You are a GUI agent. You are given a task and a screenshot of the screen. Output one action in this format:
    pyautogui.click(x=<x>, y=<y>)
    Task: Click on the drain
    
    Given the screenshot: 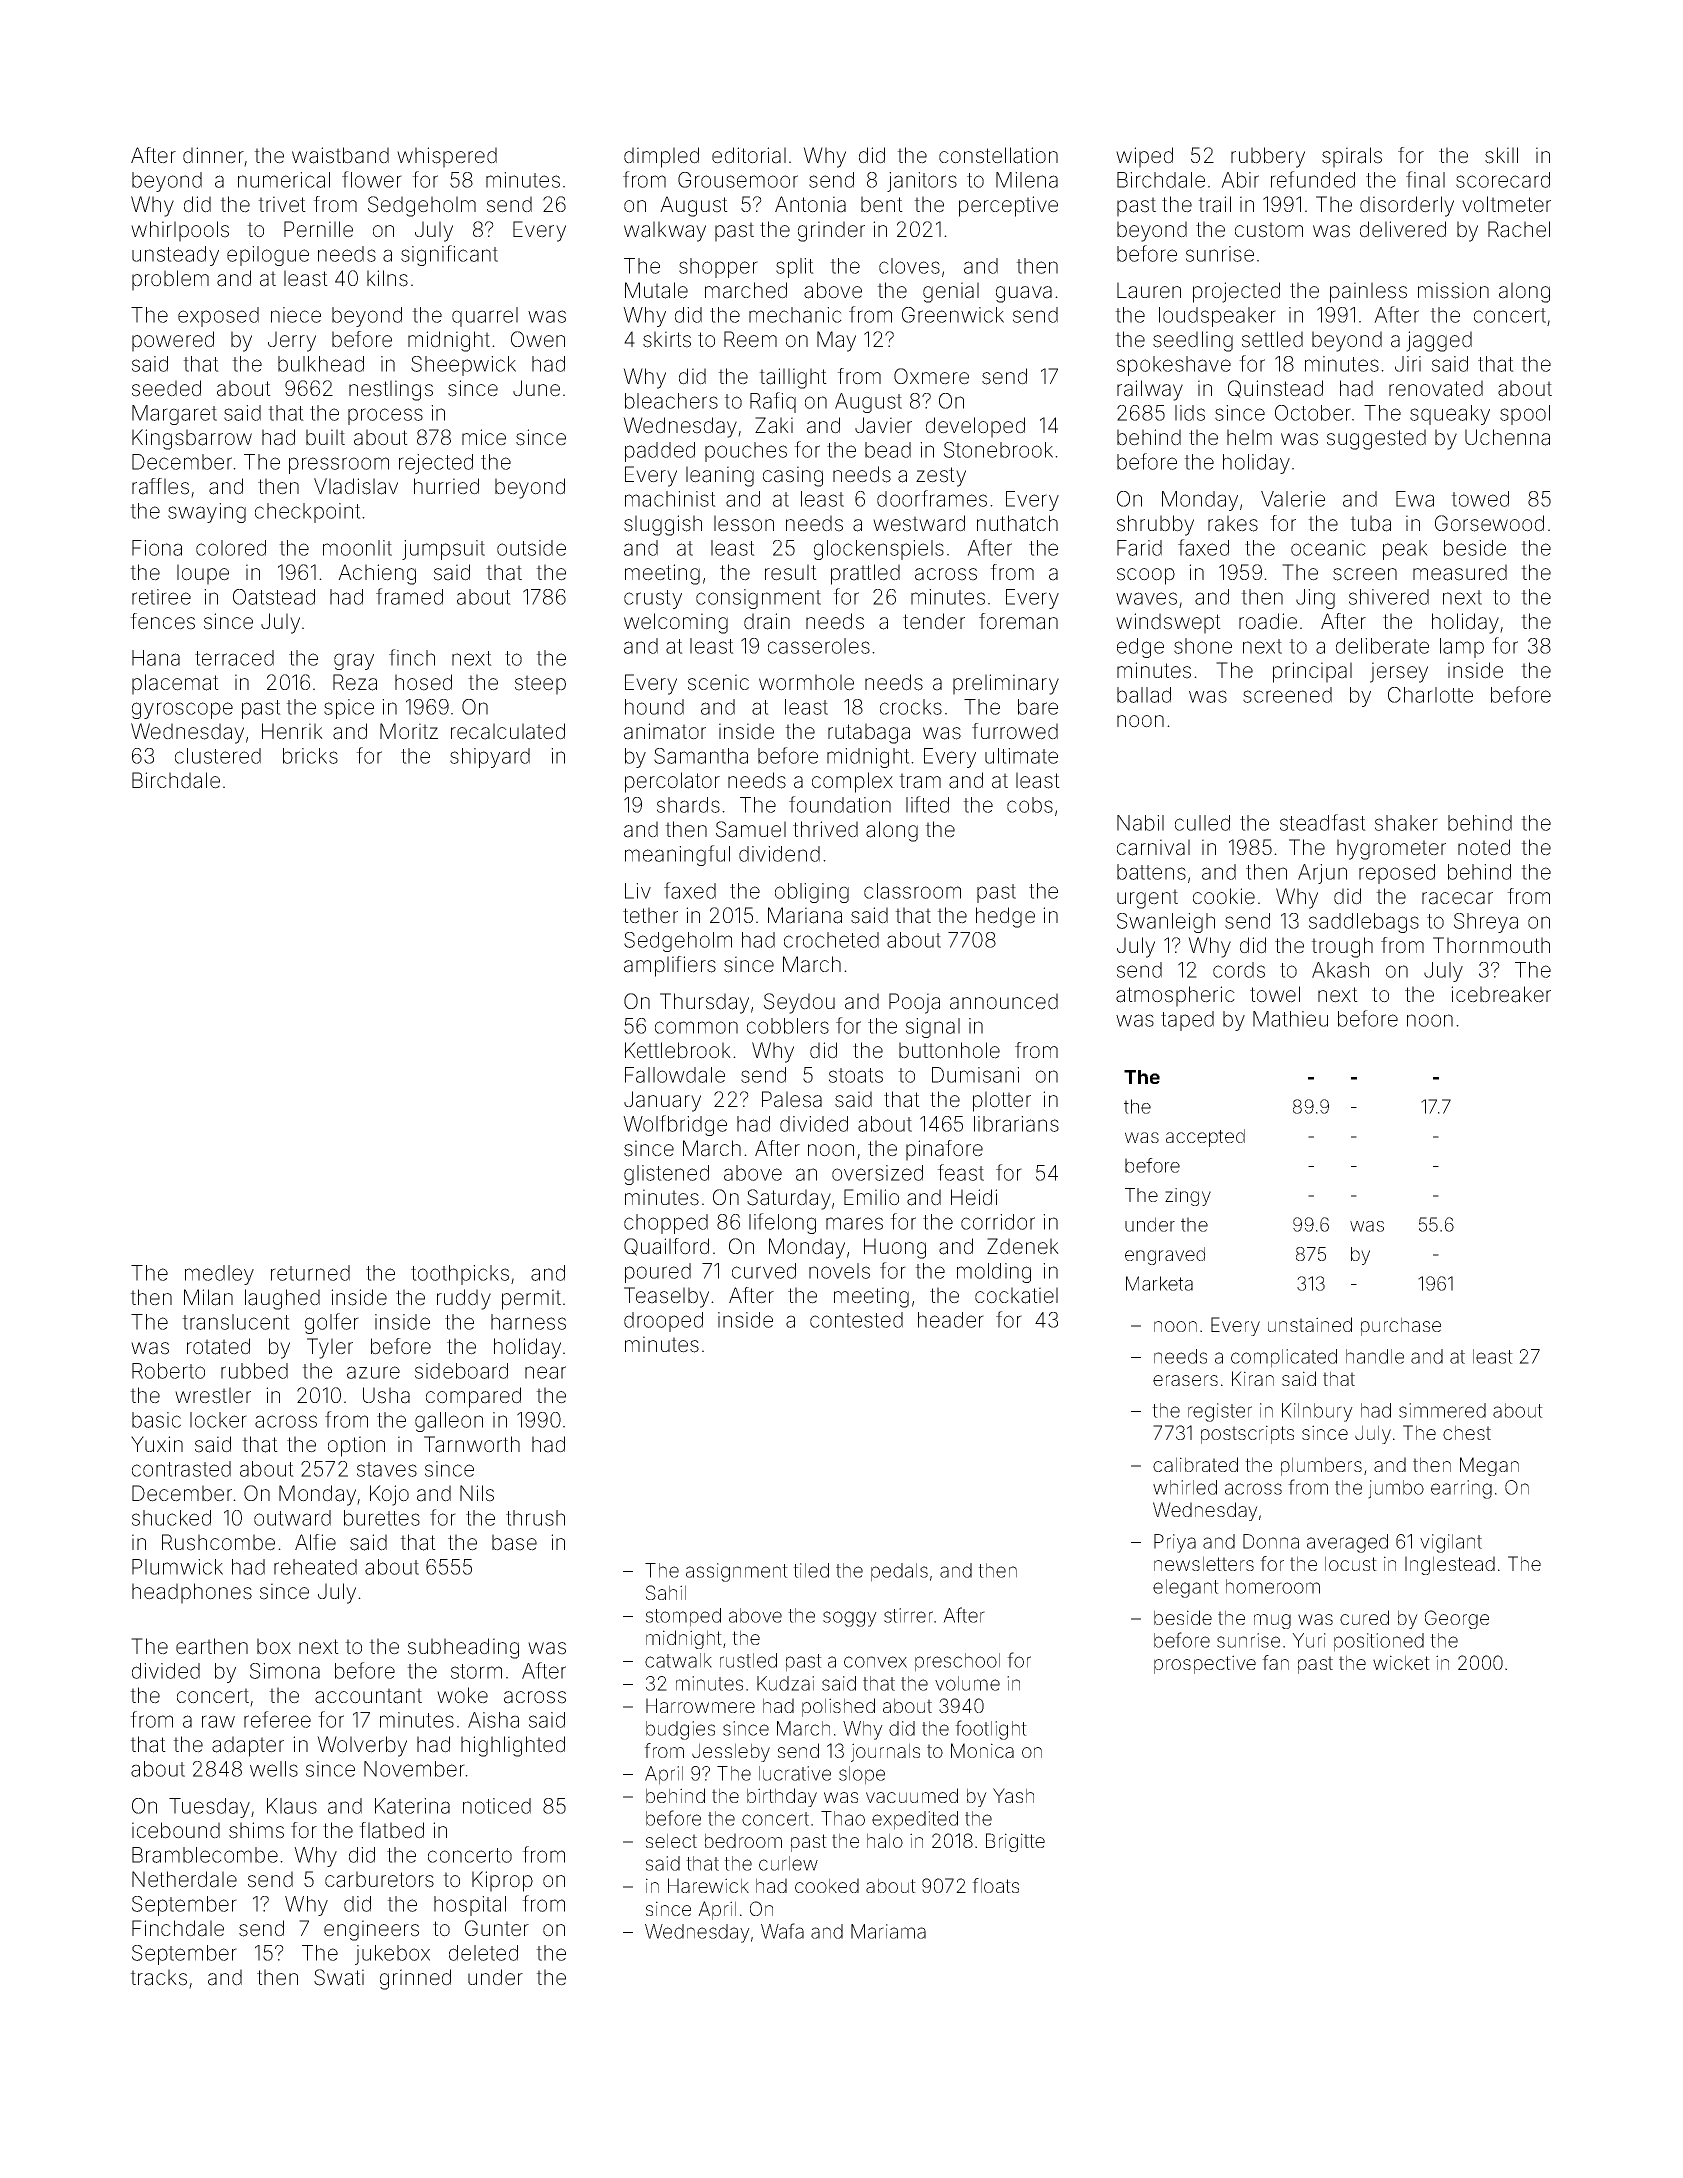 What is the action you would take?
    pyautogui.click(x=767, y=621)
